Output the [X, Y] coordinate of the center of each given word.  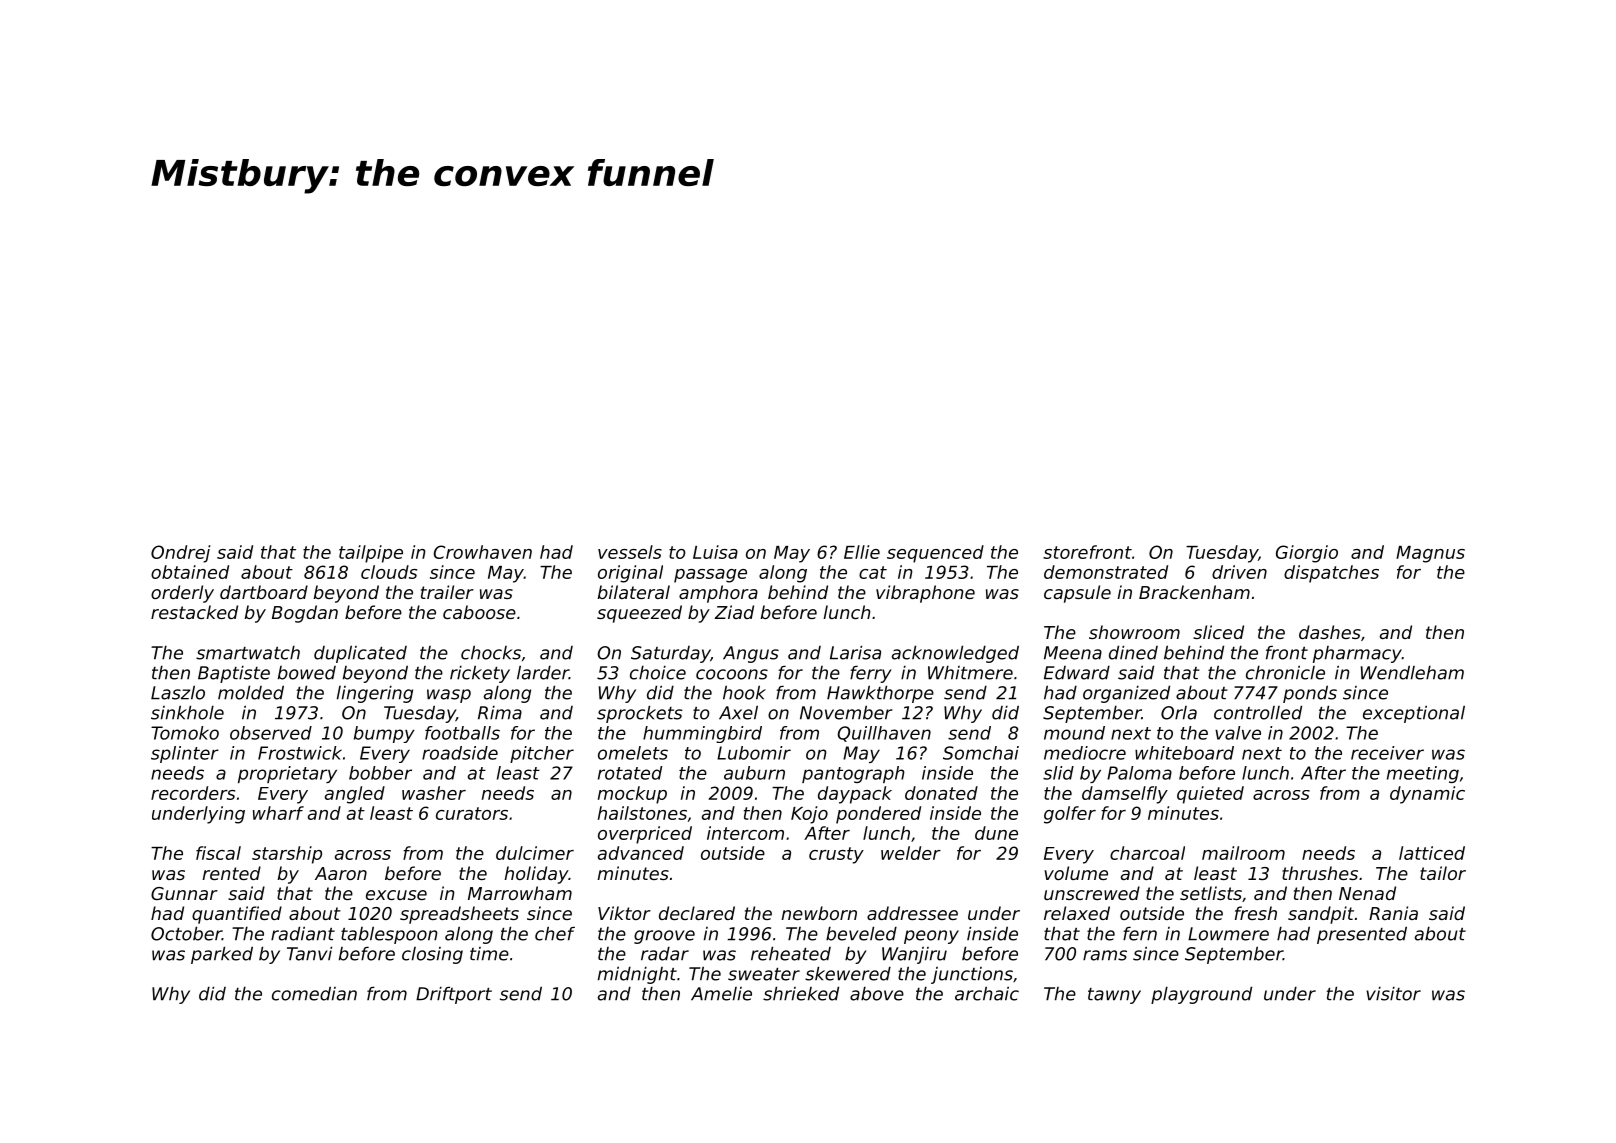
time [489, 954]
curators [472, 813]
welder [911, 853]
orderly [182, 594]
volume [1076, 873]
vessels [630, 552]
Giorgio [1307, 554]
